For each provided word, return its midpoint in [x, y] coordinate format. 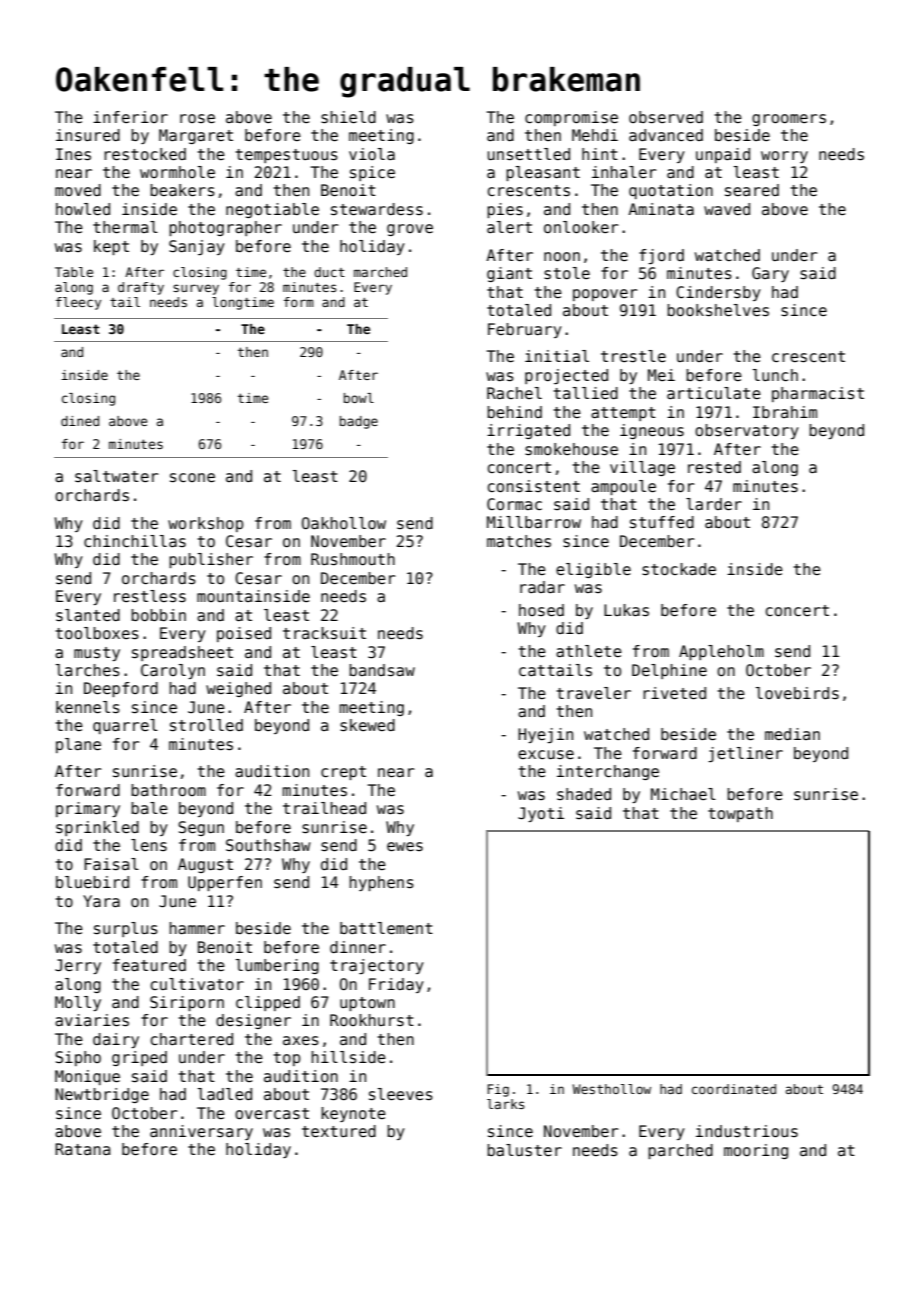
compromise [571, 118]
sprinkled [97, 828]
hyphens [381, 883]
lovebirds [797, 693]
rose [197, 118]
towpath [740, 814]
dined [80, 421]
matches [519, 541]
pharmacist [818, 394]
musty [97, 654]
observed [666, 117]
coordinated [734, 1089]
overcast [272, 1113]
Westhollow [611, 1089]
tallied [586, 393]
